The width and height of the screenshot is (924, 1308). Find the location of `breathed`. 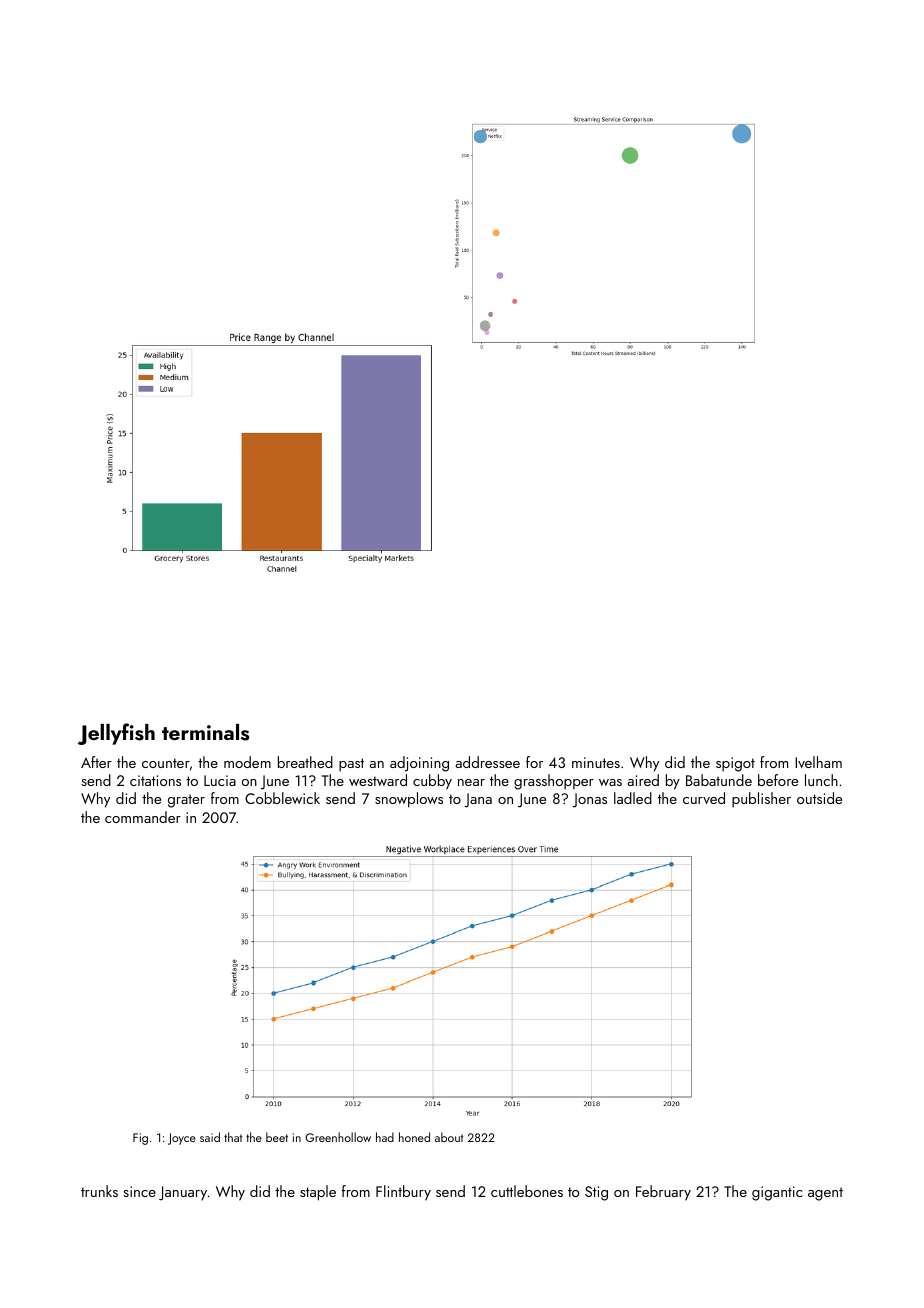

breathed is located at coordinates (305, 762).
